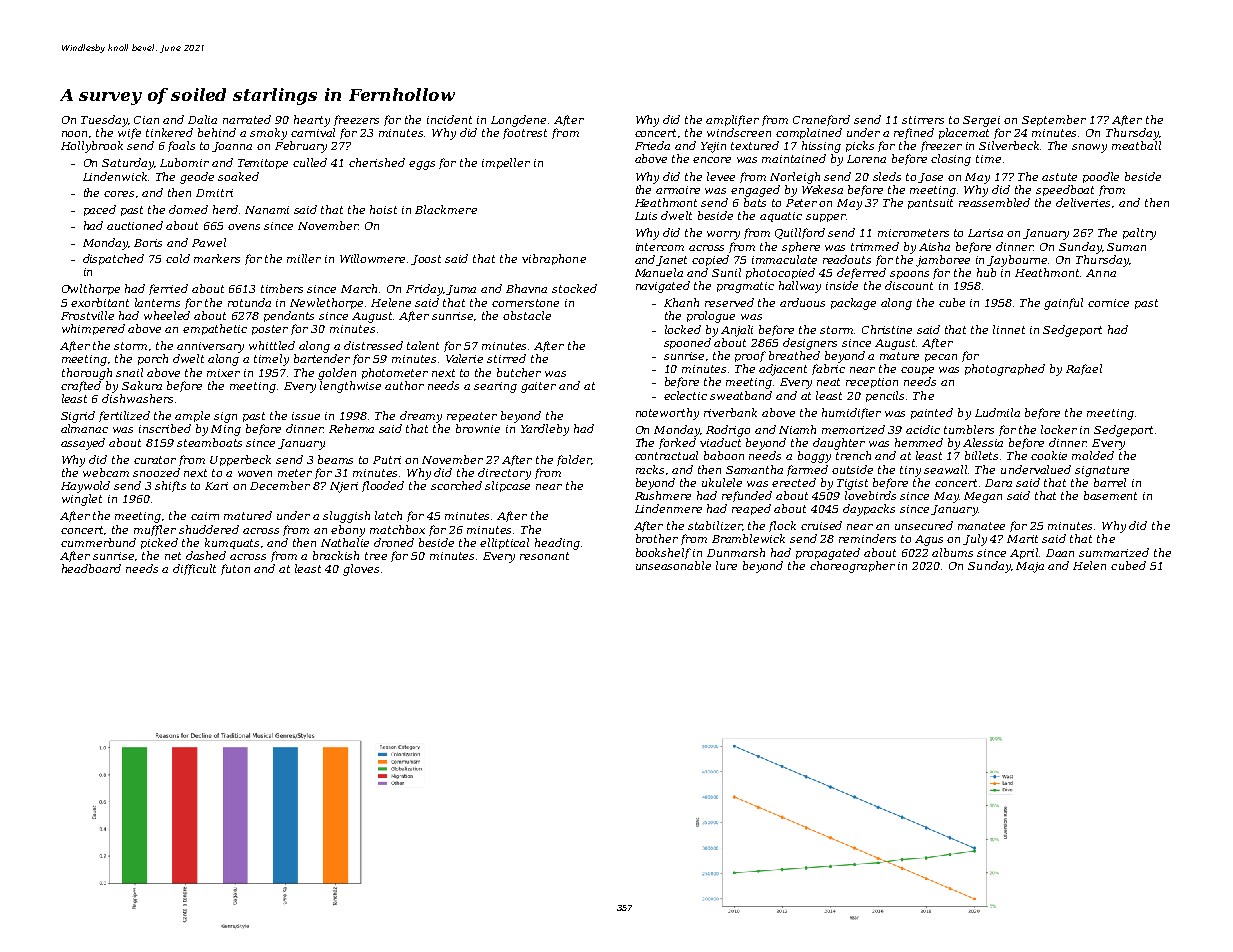 The image size is (1233, 952). What do you see at coordinates (168, 289) in the screenshot?
I see `ferried` at bounding box center [168, 289].
